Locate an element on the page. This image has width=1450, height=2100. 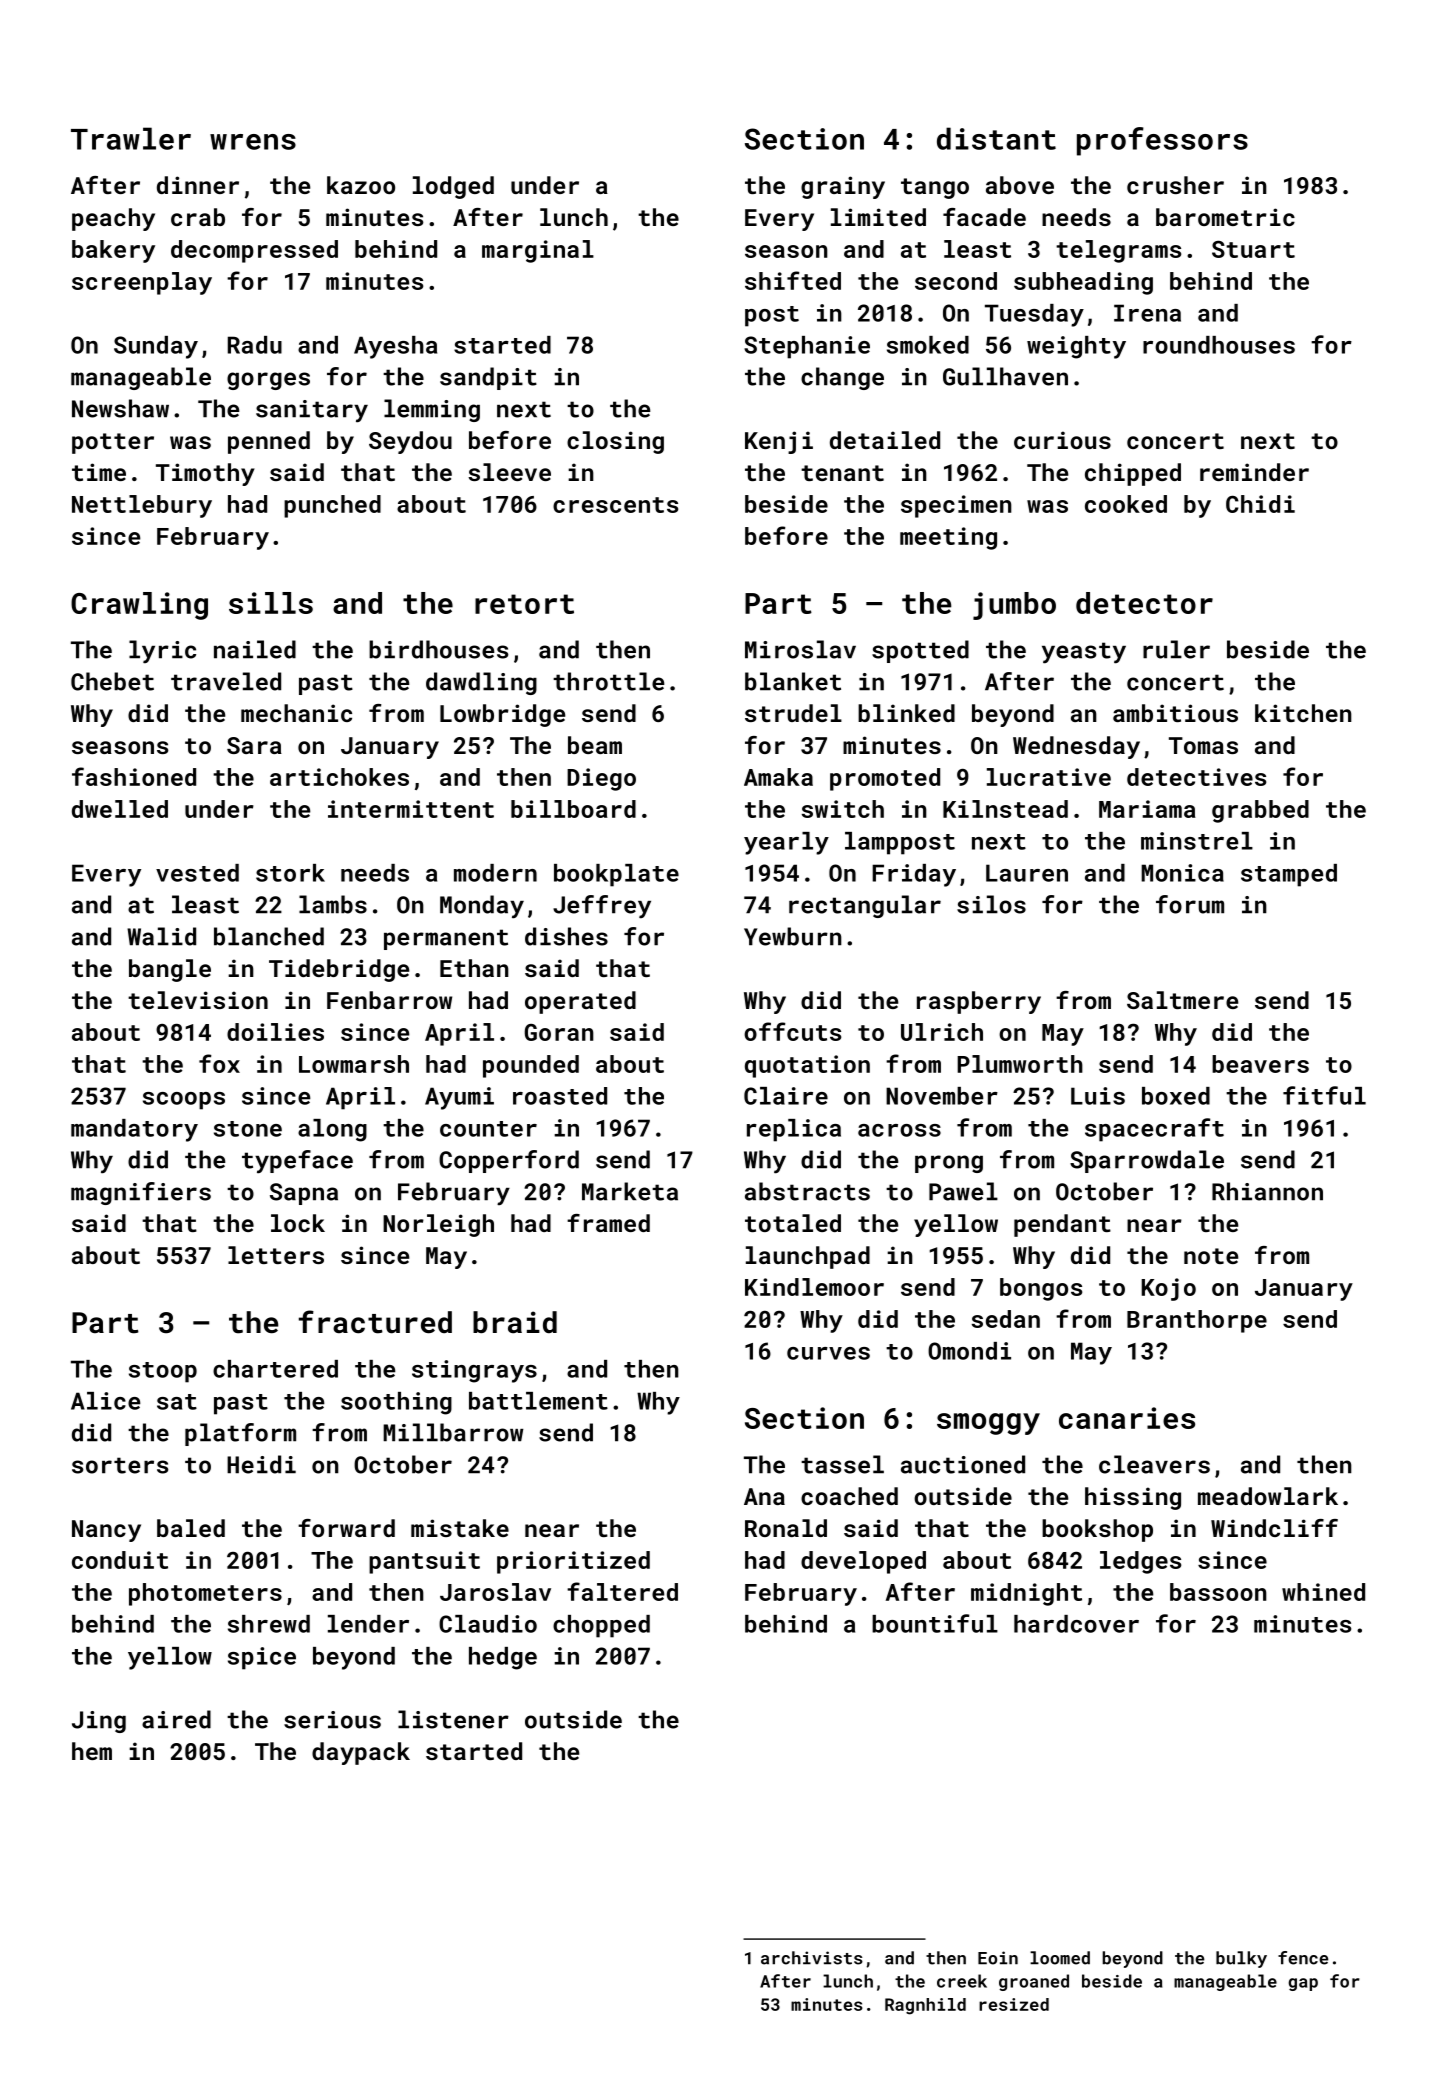
kazoo is located at coordinates (361, 185).
